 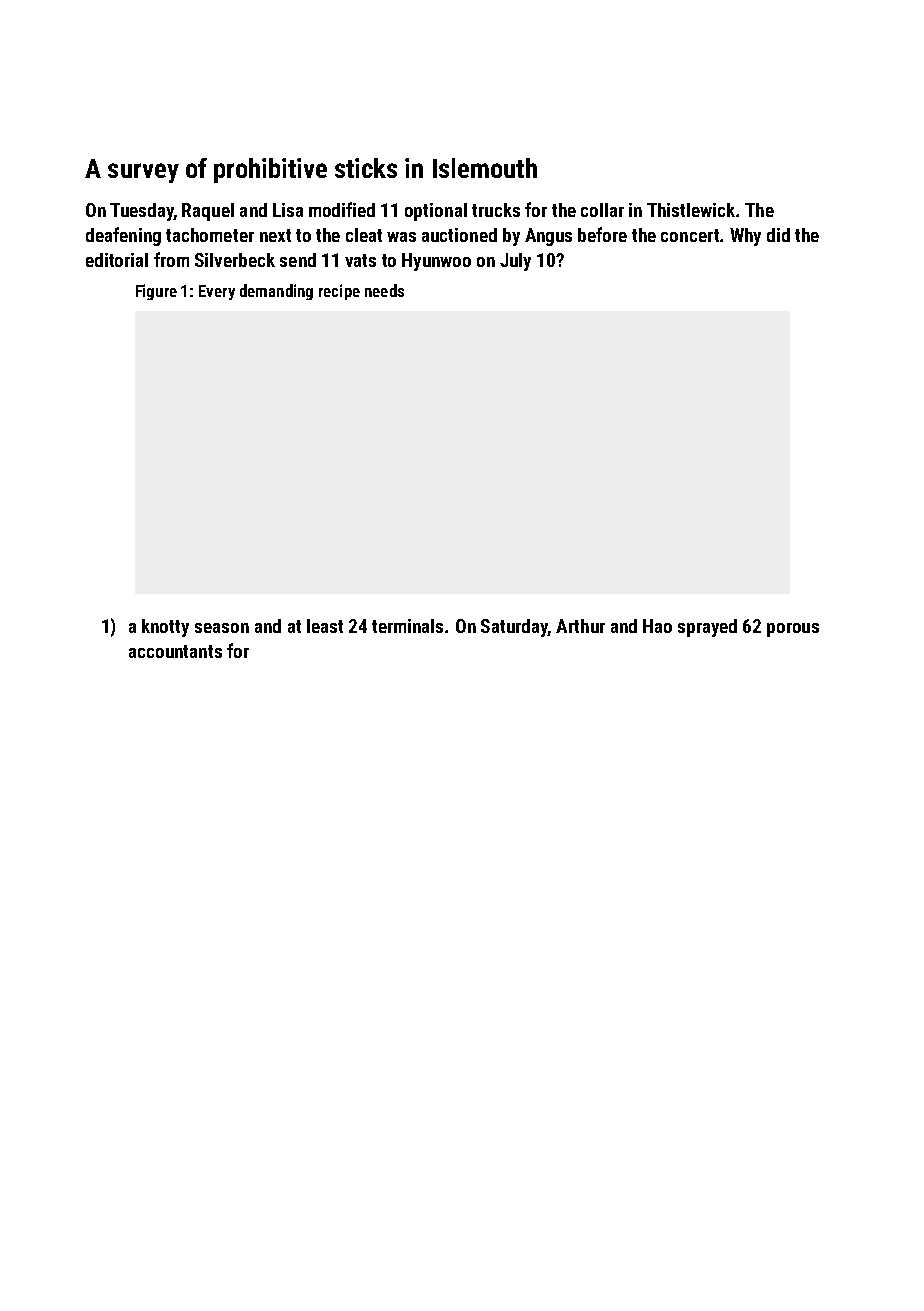 What do you see at coordinates (142, 212) in the image?
I see `Tuesday` at bounding box center [142, 212].
